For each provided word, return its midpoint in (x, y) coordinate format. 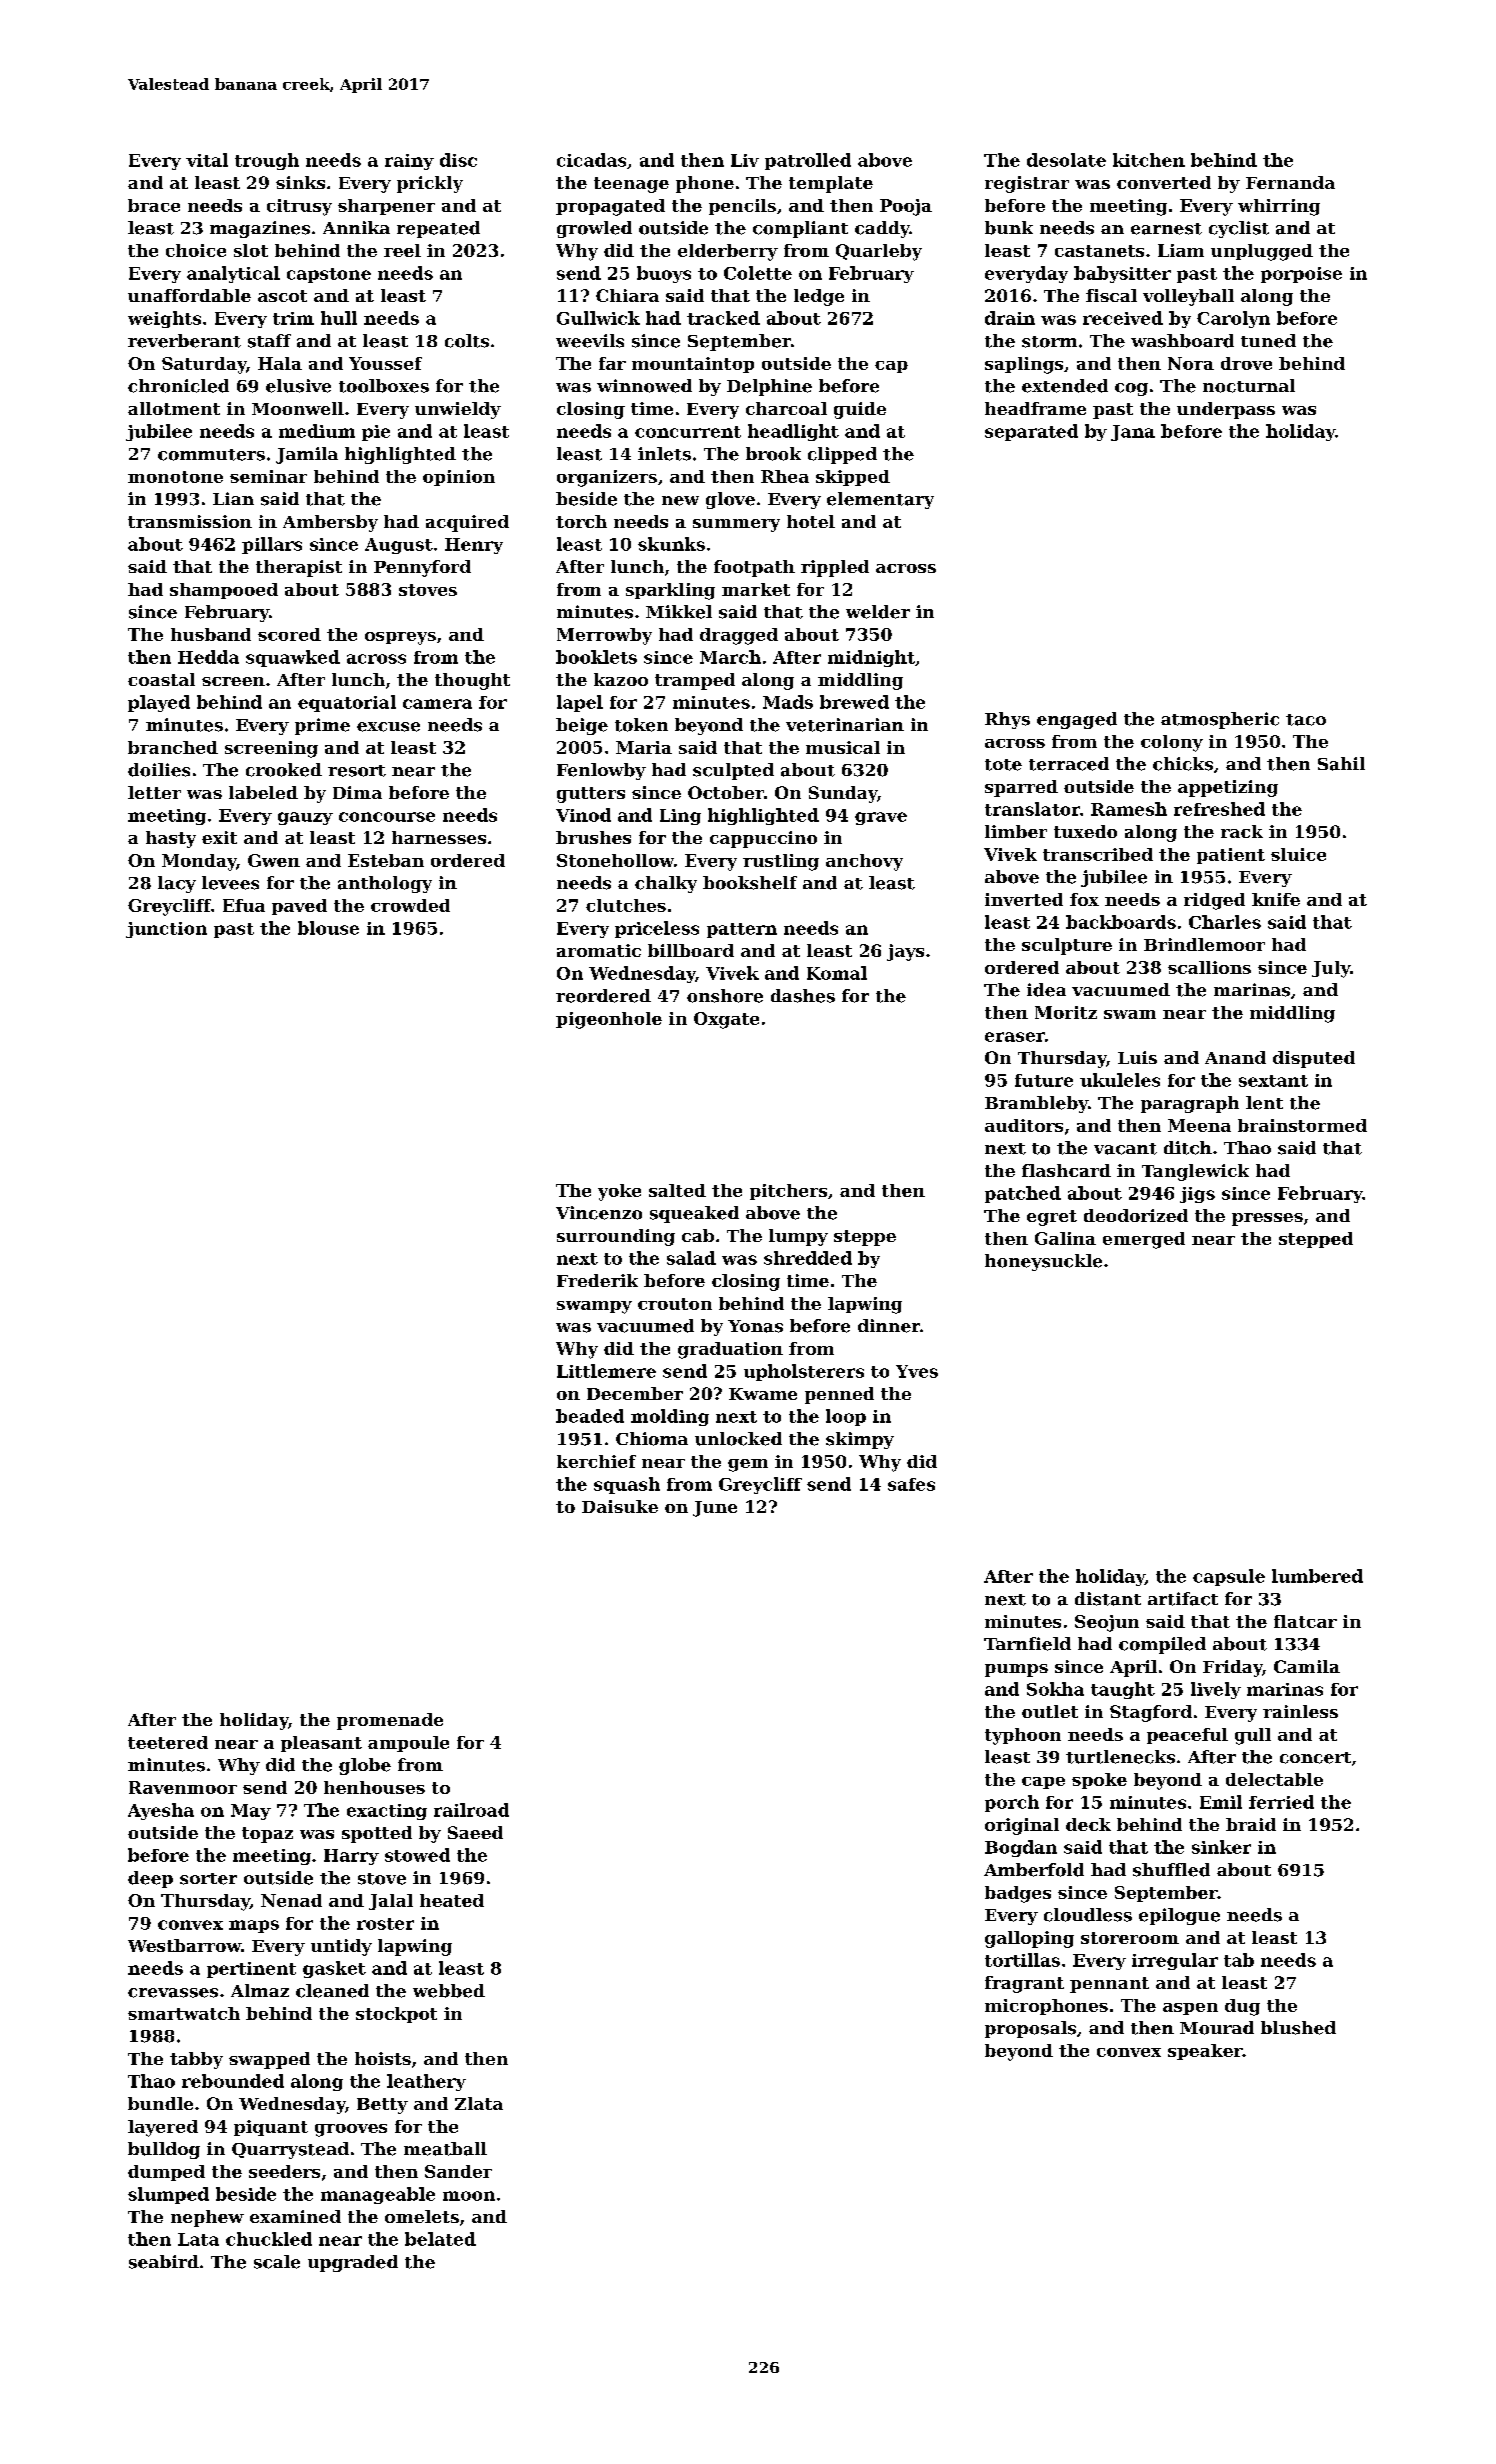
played (159, 703)
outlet (1050, 1711)
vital (207, 160)
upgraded (353, 2263)
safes (911, 1484)
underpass (1226, 410)
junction (166, 930)
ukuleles (1120, 1080)
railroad (471, 1810)
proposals (1030, 2029)
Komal (837, 973)
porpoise (1301, 275)
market (756, 589)
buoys (664, 274)
